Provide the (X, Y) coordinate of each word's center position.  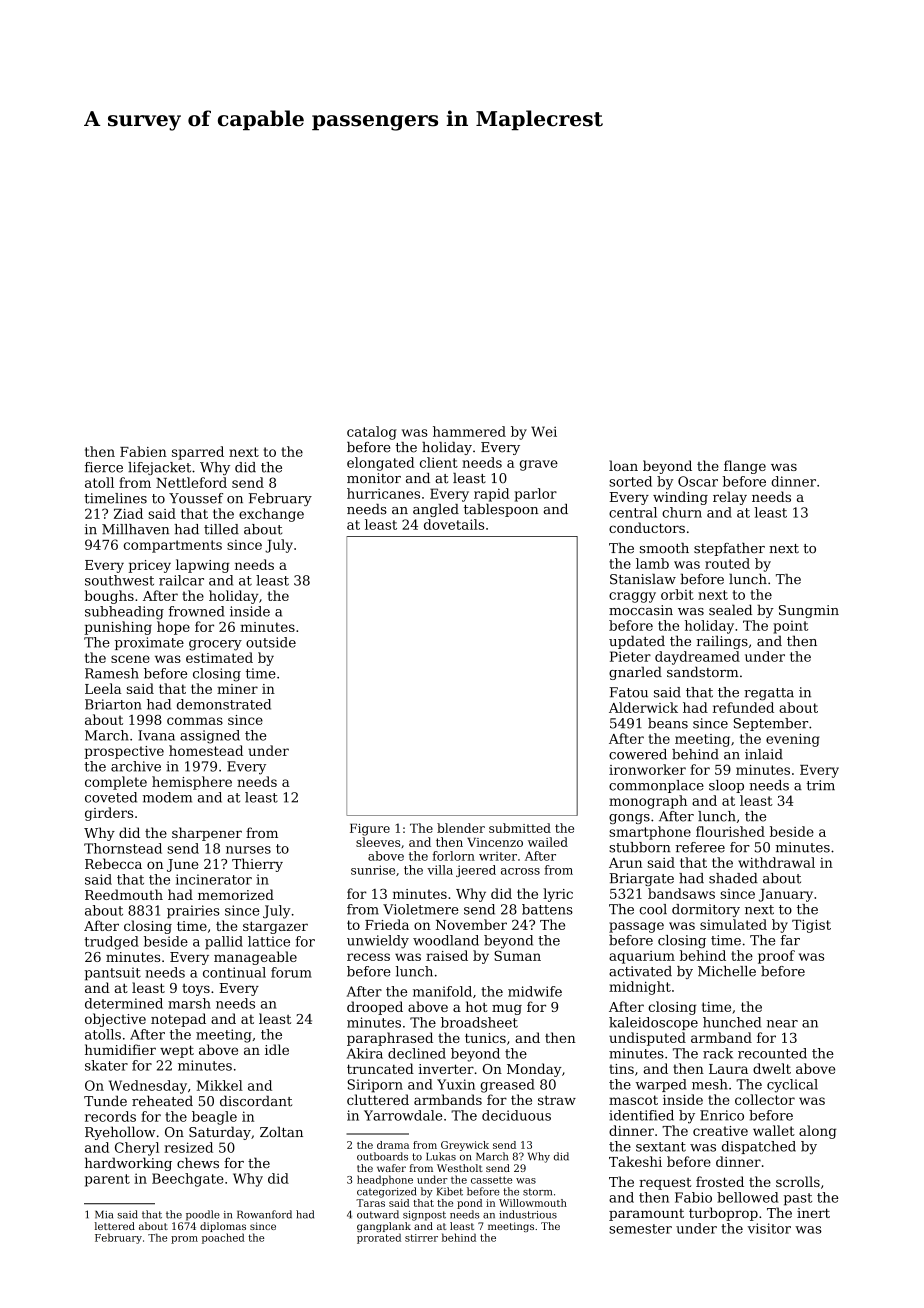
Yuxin (456, 1084)
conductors (647, 527)
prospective (124, 752)
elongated (381, 464)
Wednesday (148, 1087)
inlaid (764, 754)
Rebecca (113, 863)
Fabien (143, 451)
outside (271, 642)
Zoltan (281, 1131)
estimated (219, 657)
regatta (769, 694)
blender (461, 828)
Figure (370, 830)
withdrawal (776, 862)
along (817, 1132)
